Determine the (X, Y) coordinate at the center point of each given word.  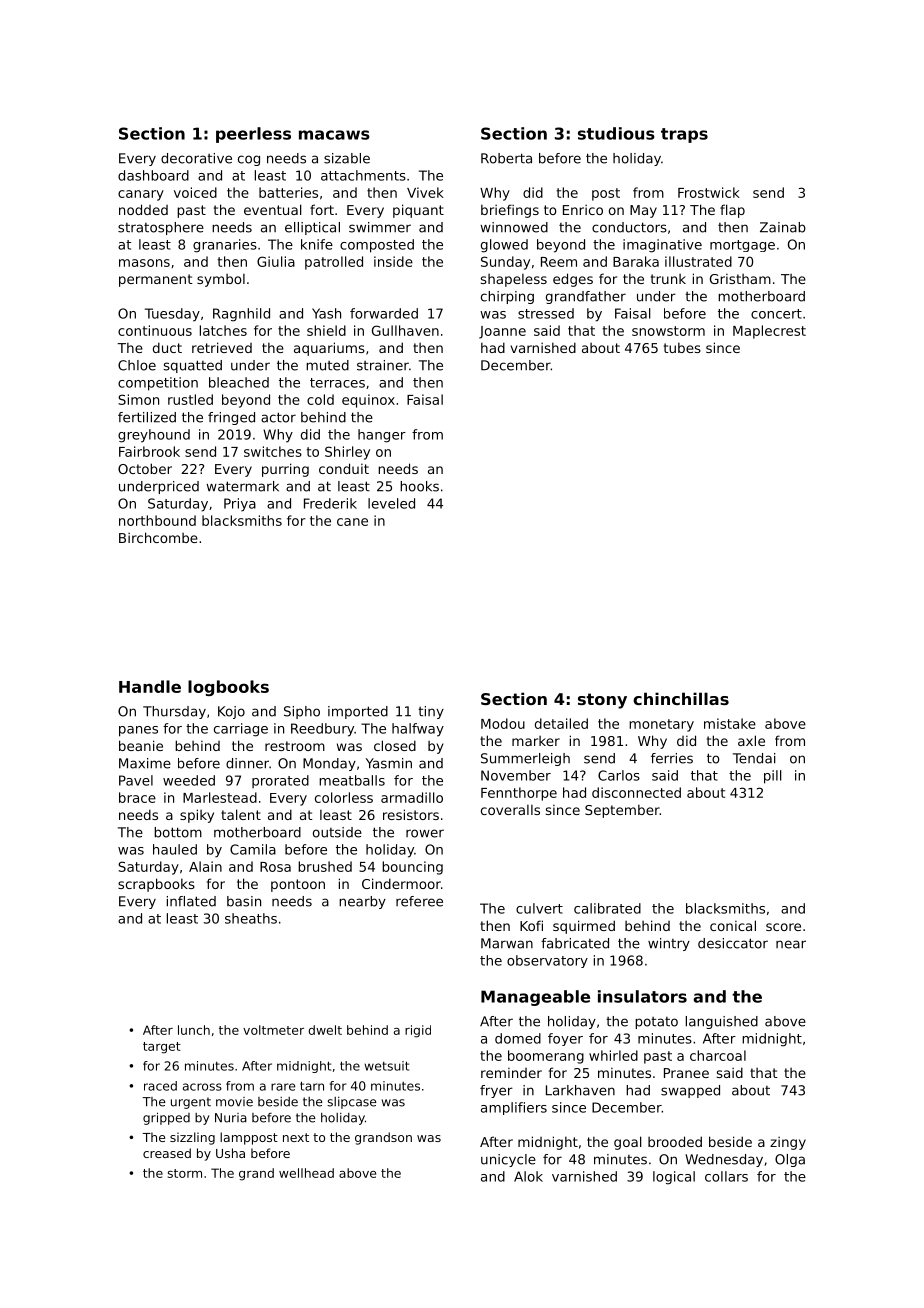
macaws (334, 135)
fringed (231, 418)
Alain (205, 866)
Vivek (425, 192)
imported (358, 712)
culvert (539, 908)
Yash (326, 313)
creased (167, 1153)
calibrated (607, 908)
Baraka (636, 261)
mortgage (742, 246)
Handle (150, 686)
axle (751, 740)
